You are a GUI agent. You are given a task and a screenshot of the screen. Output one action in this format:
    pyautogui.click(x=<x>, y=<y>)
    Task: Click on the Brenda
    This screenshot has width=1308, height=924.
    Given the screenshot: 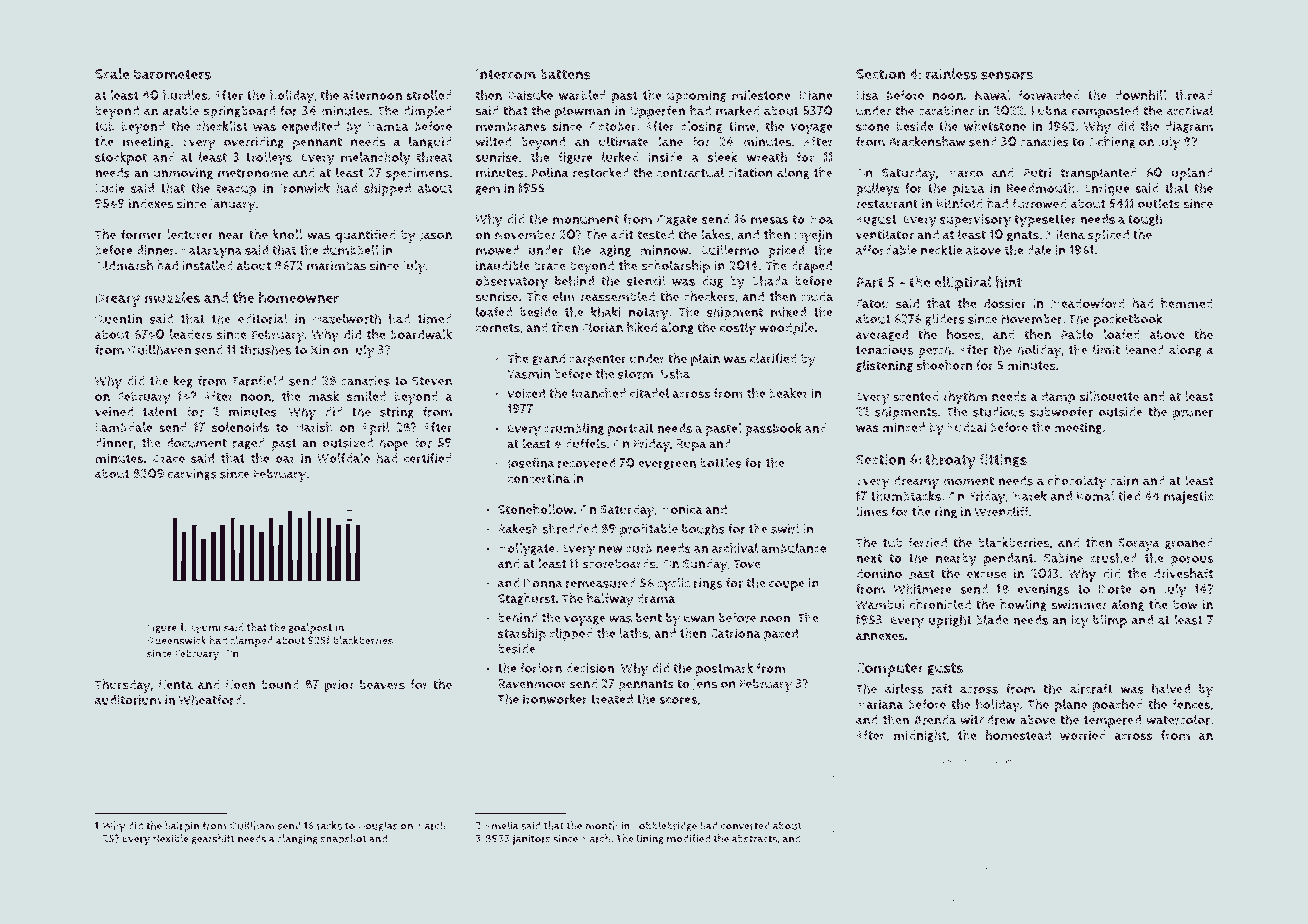 What is the action you would take?
    pyautogui.click(x=935, y=720)
